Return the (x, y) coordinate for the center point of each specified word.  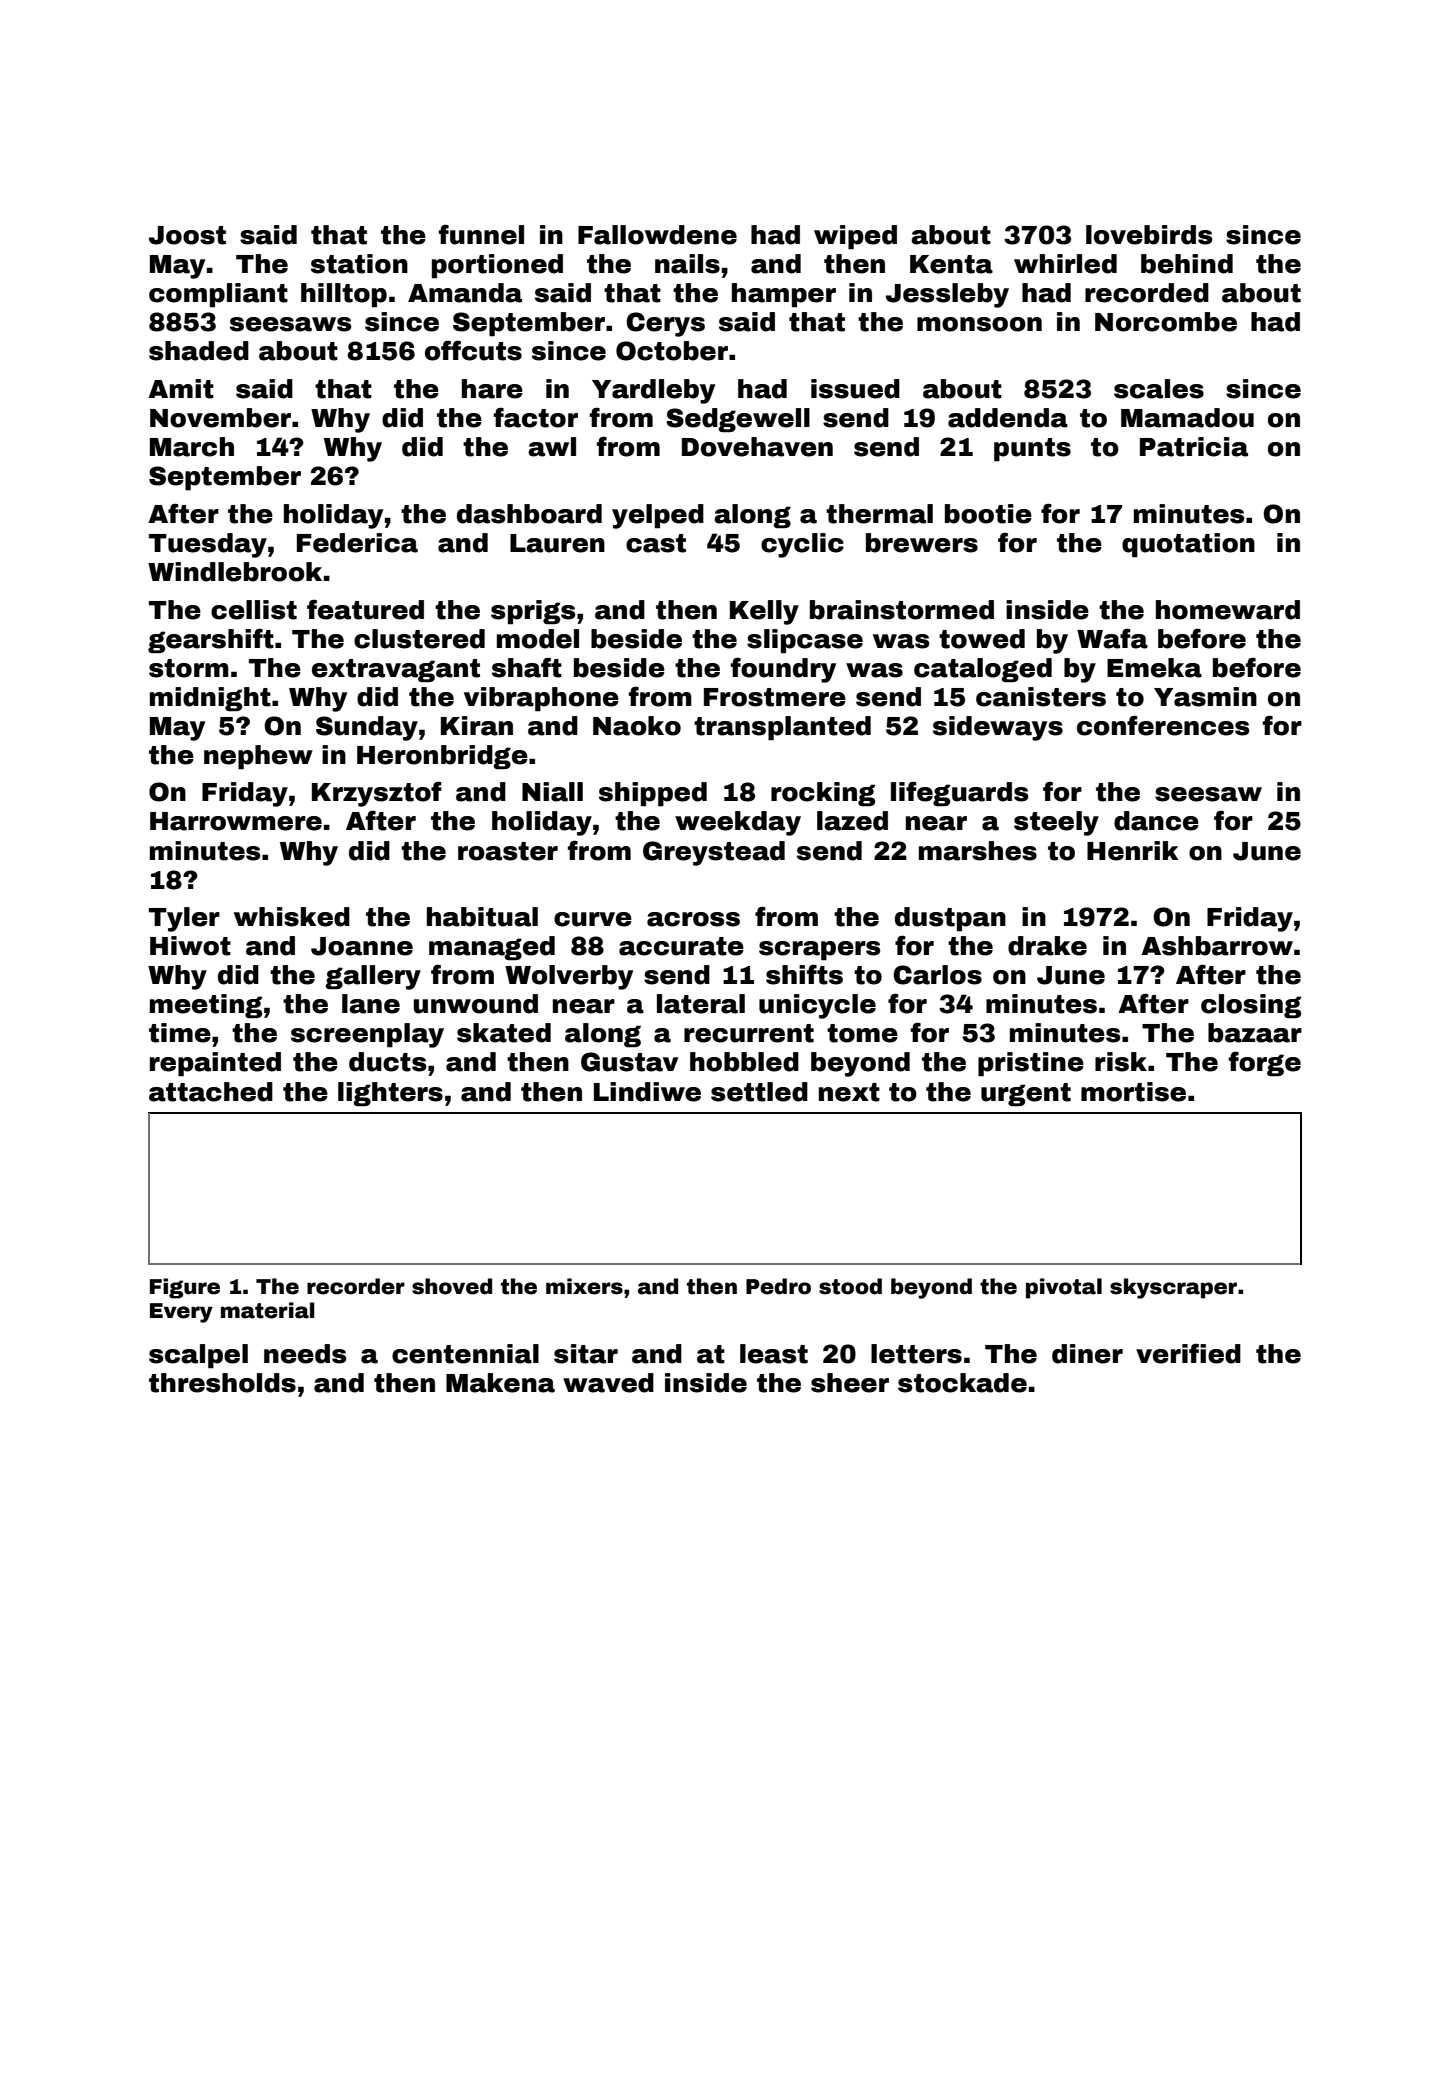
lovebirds (1149, 235)
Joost (187, 235)
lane (371, 1004)
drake (1047, 946)
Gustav (629, 1062)
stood (850, 1286)
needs (305, 1354)
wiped (855, 237)
